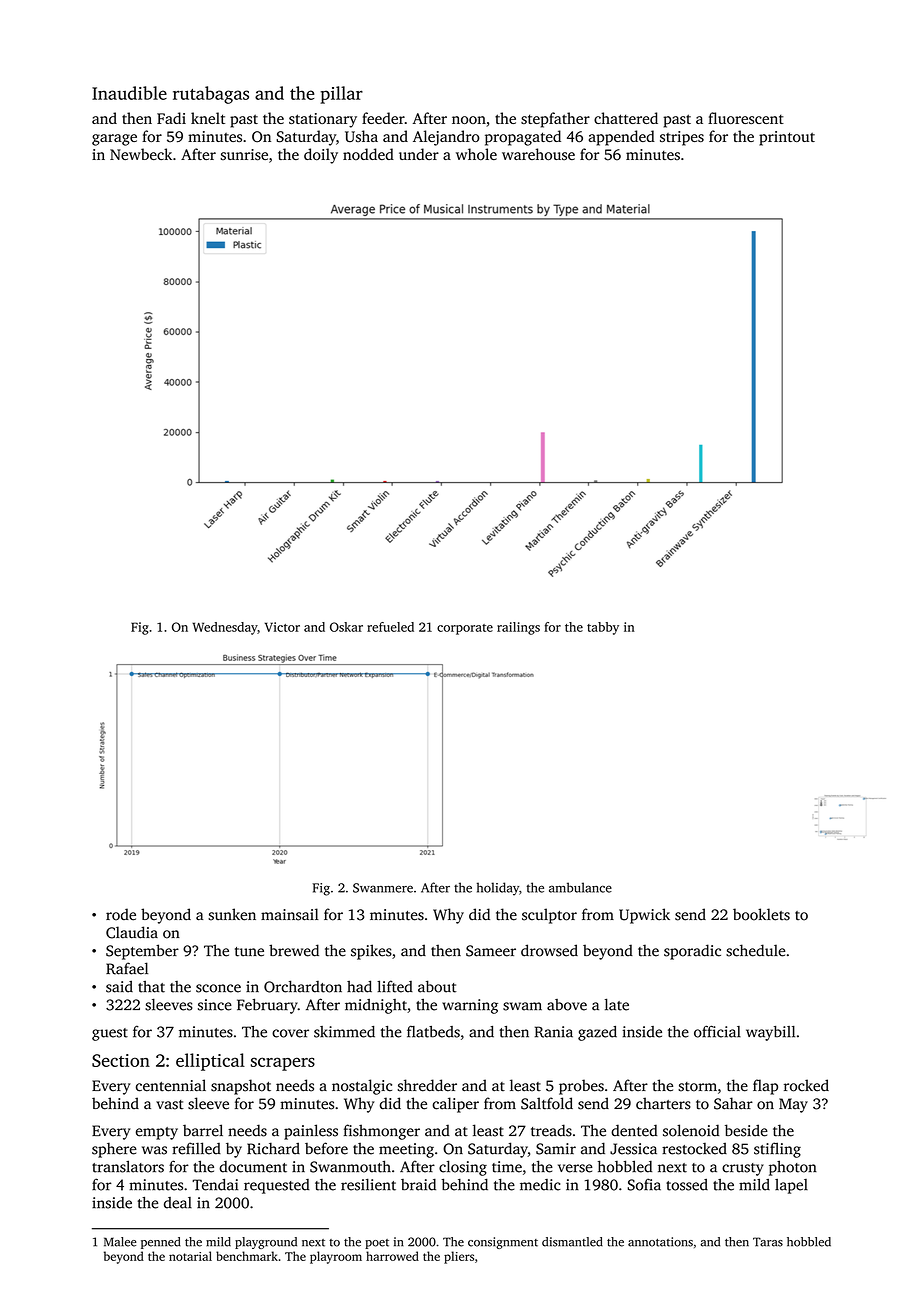 The image size is (924, 1308). I want to click on storm, so click(697, 1087).
